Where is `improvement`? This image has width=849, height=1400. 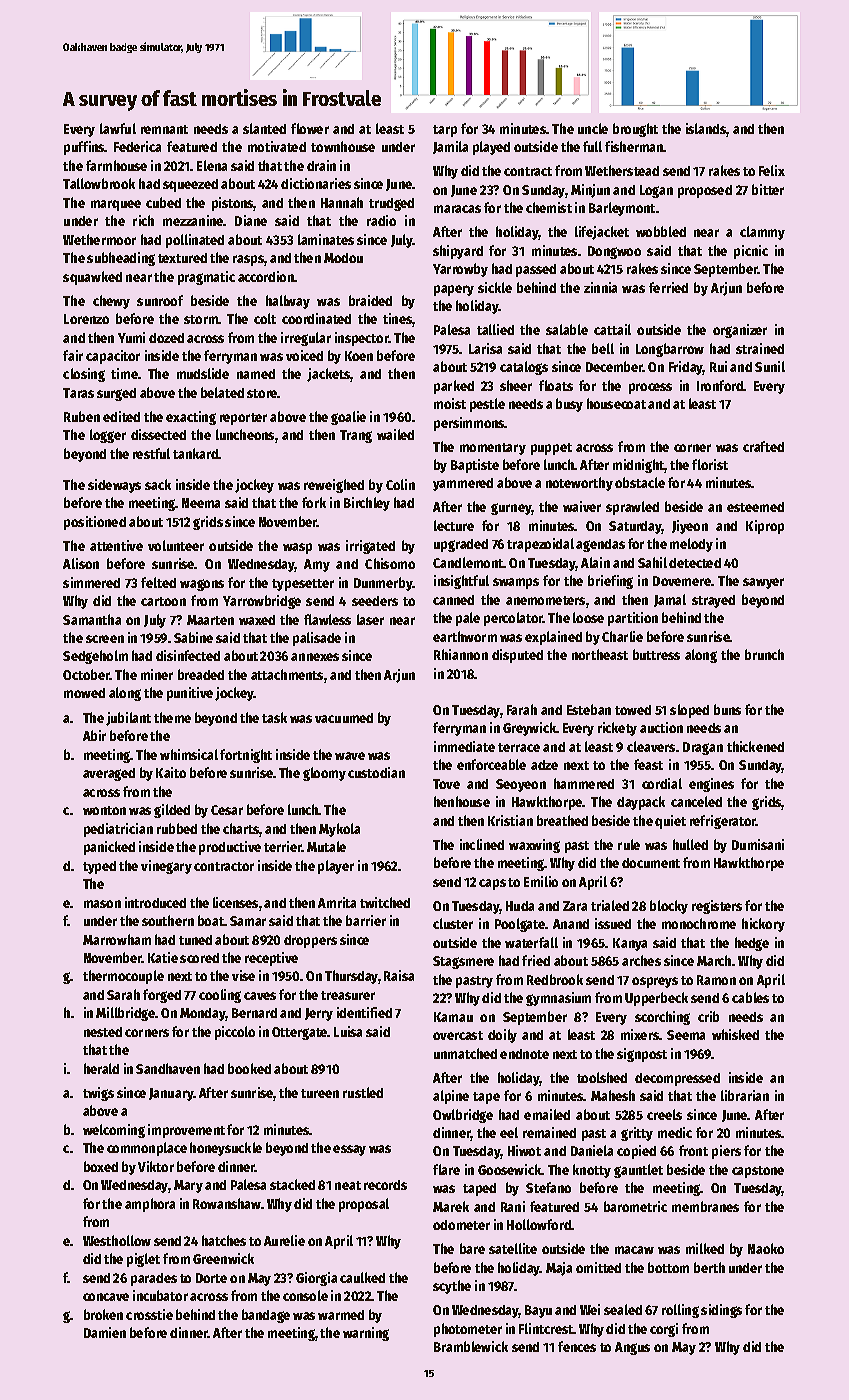 improvement is located at coordinates (186, 1131).
